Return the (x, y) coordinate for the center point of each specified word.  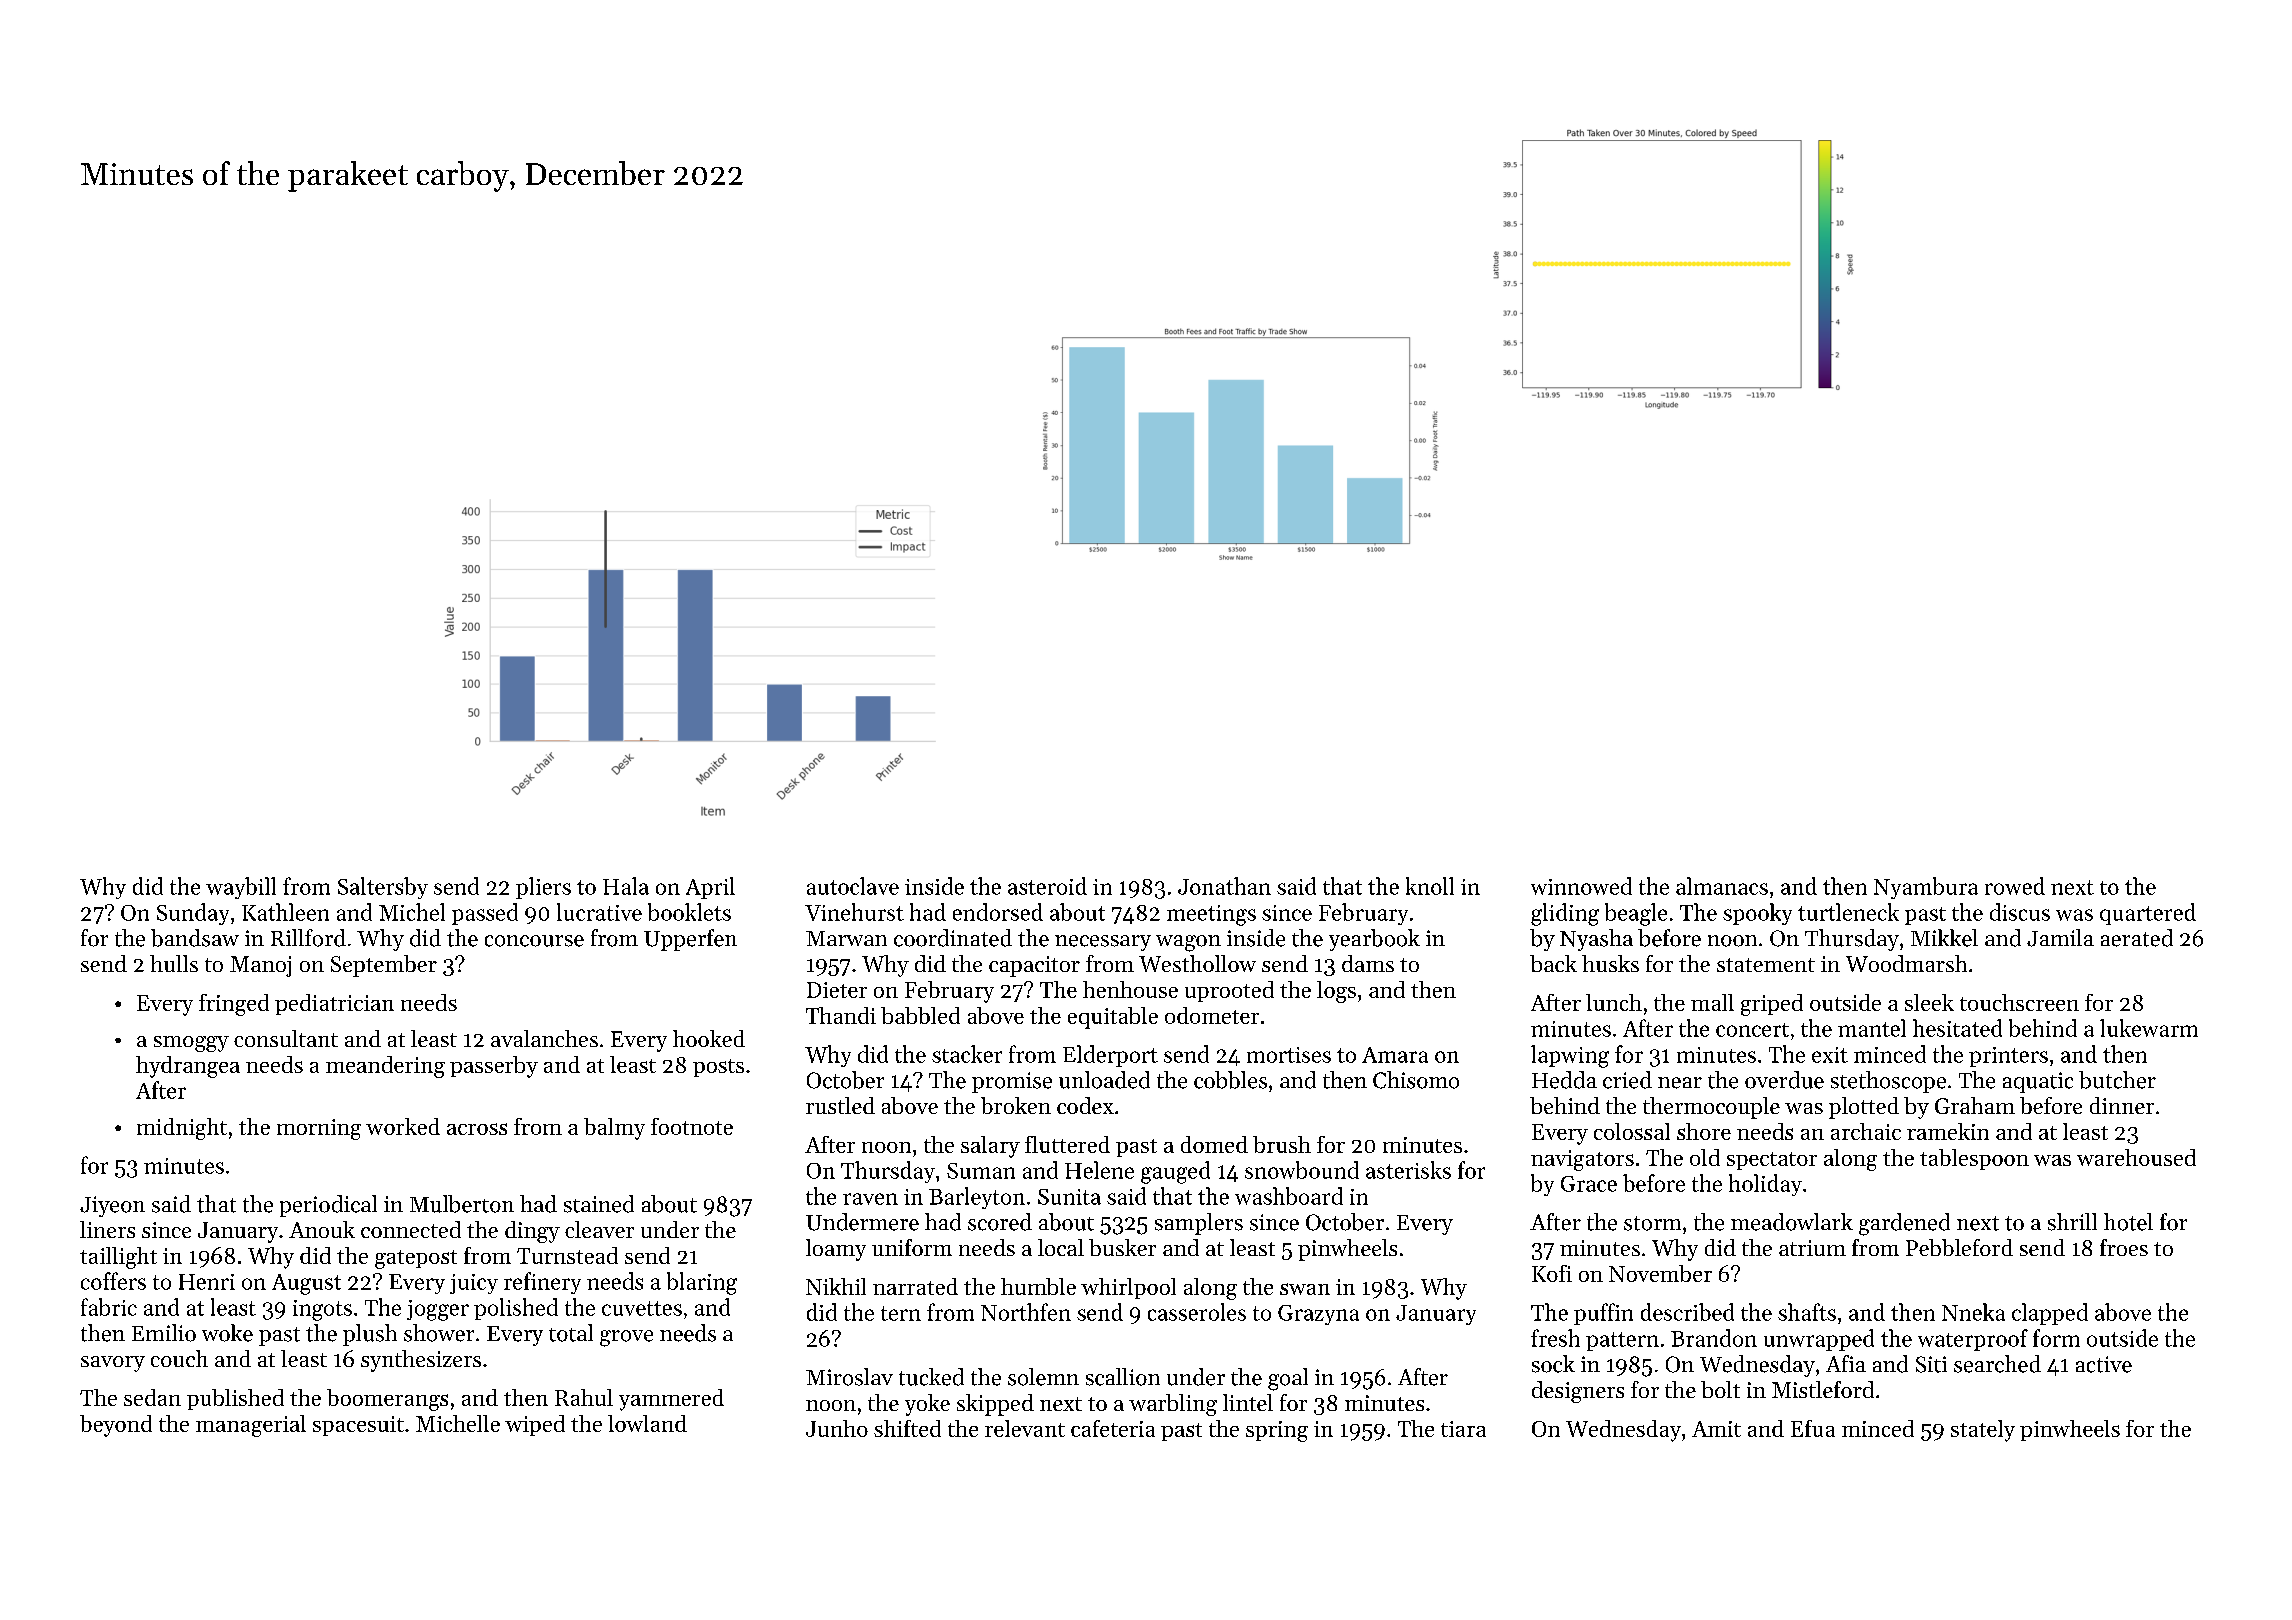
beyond (116, 1426)
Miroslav (849, 1377)
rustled (840, 1105)
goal (1288, 1379)
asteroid (1047, 886)
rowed (2015, 886)
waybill (241, 888)
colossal (1632, 1131)
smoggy (191, 1044)
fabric (109, 1307)
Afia (1846, 1363)
